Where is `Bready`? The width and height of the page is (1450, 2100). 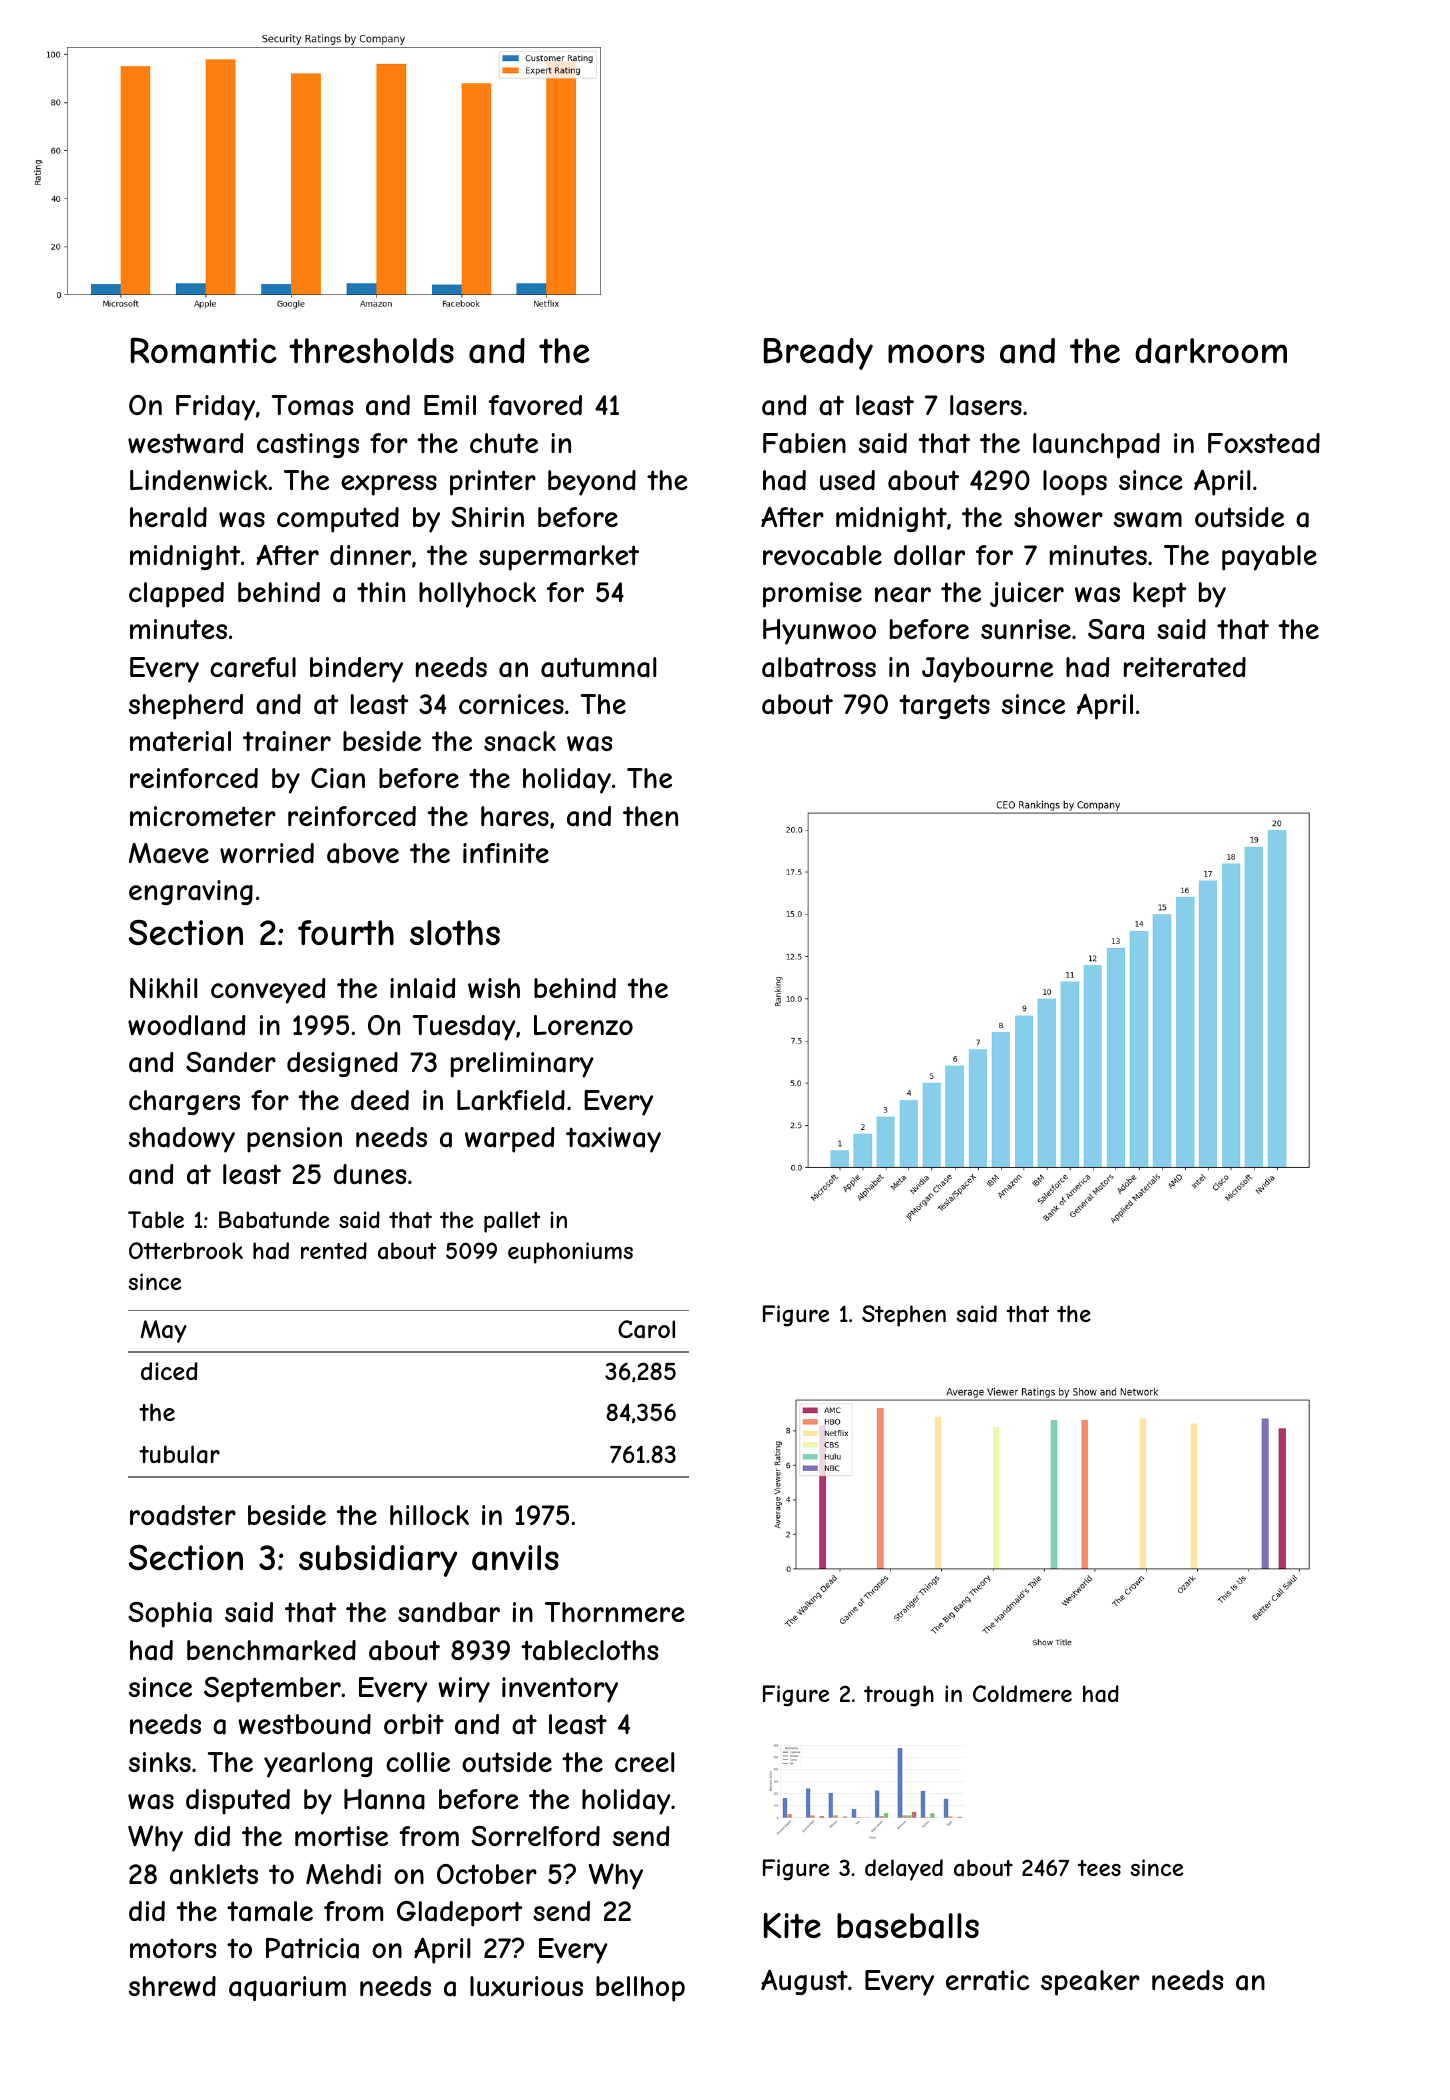 Bready is located at coordinates (818, 354).
